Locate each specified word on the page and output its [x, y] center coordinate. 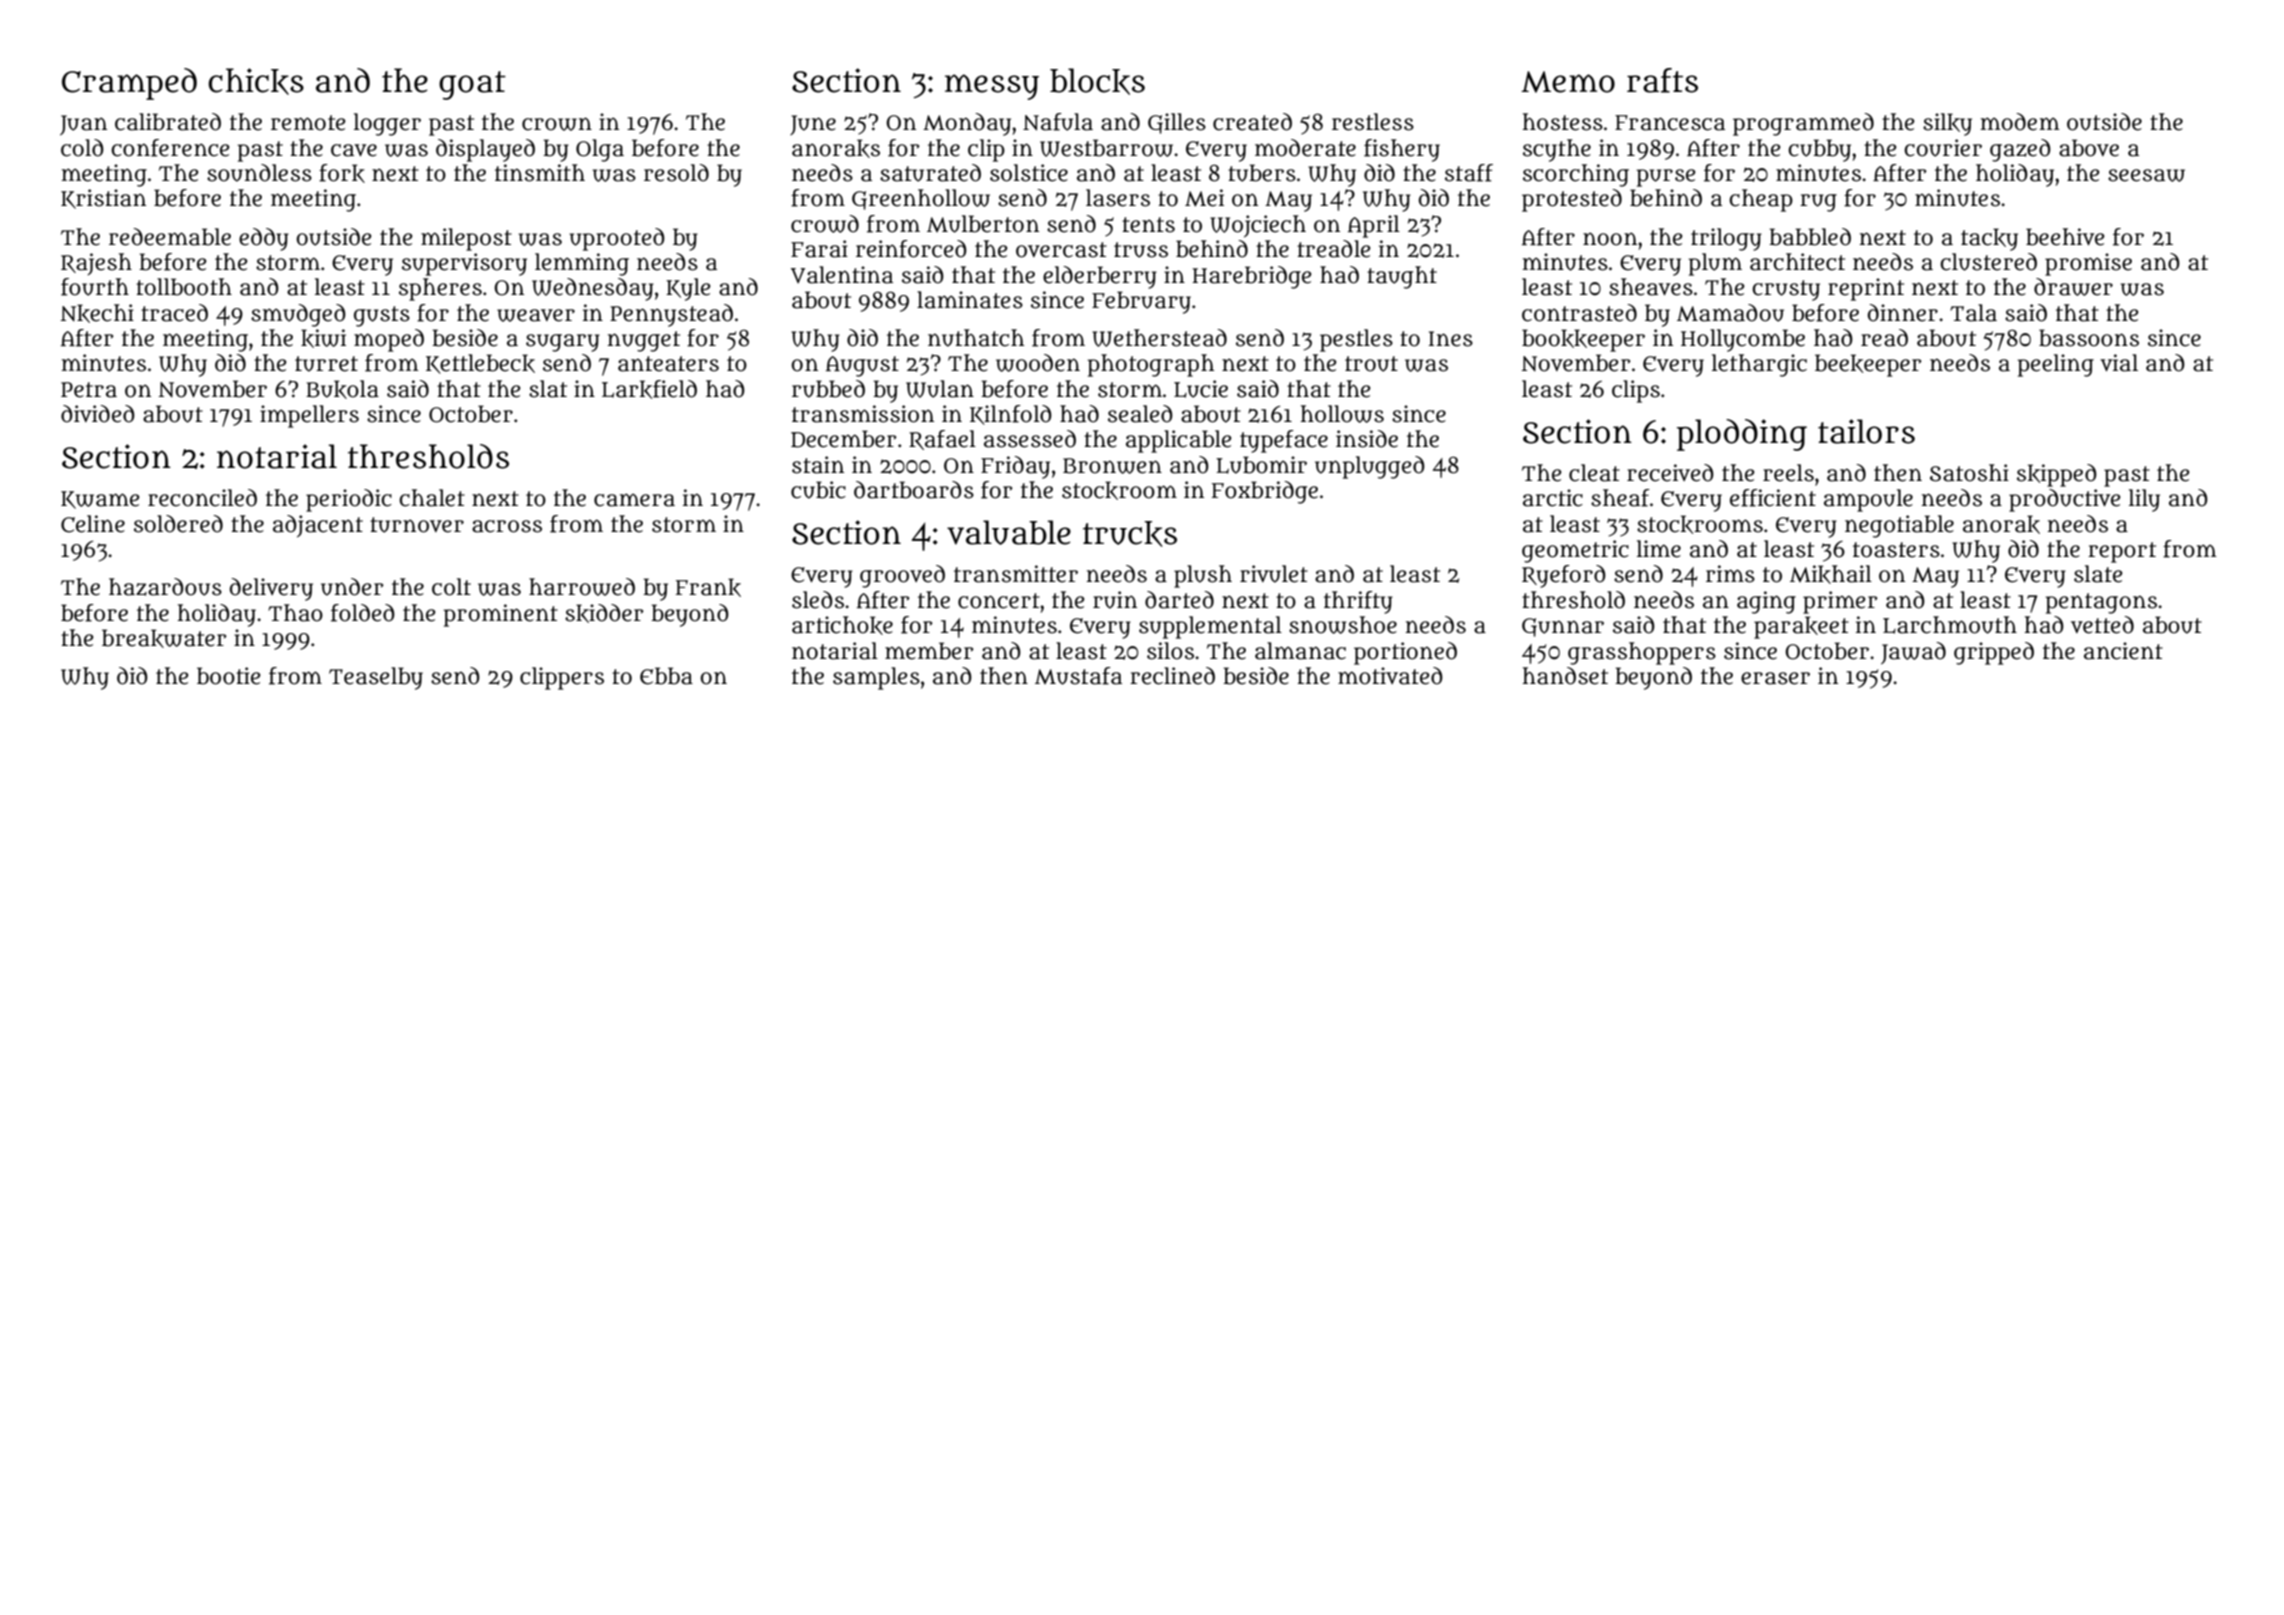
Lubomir [1261, 465]
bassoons [2089, 338]
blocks [1097, 81]
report [2122, 552]
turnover [417, 525]
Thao [295, 613]
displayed [485, 150]
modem [2020, 122]
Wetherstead [1159, 338]
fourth [95, 287]
